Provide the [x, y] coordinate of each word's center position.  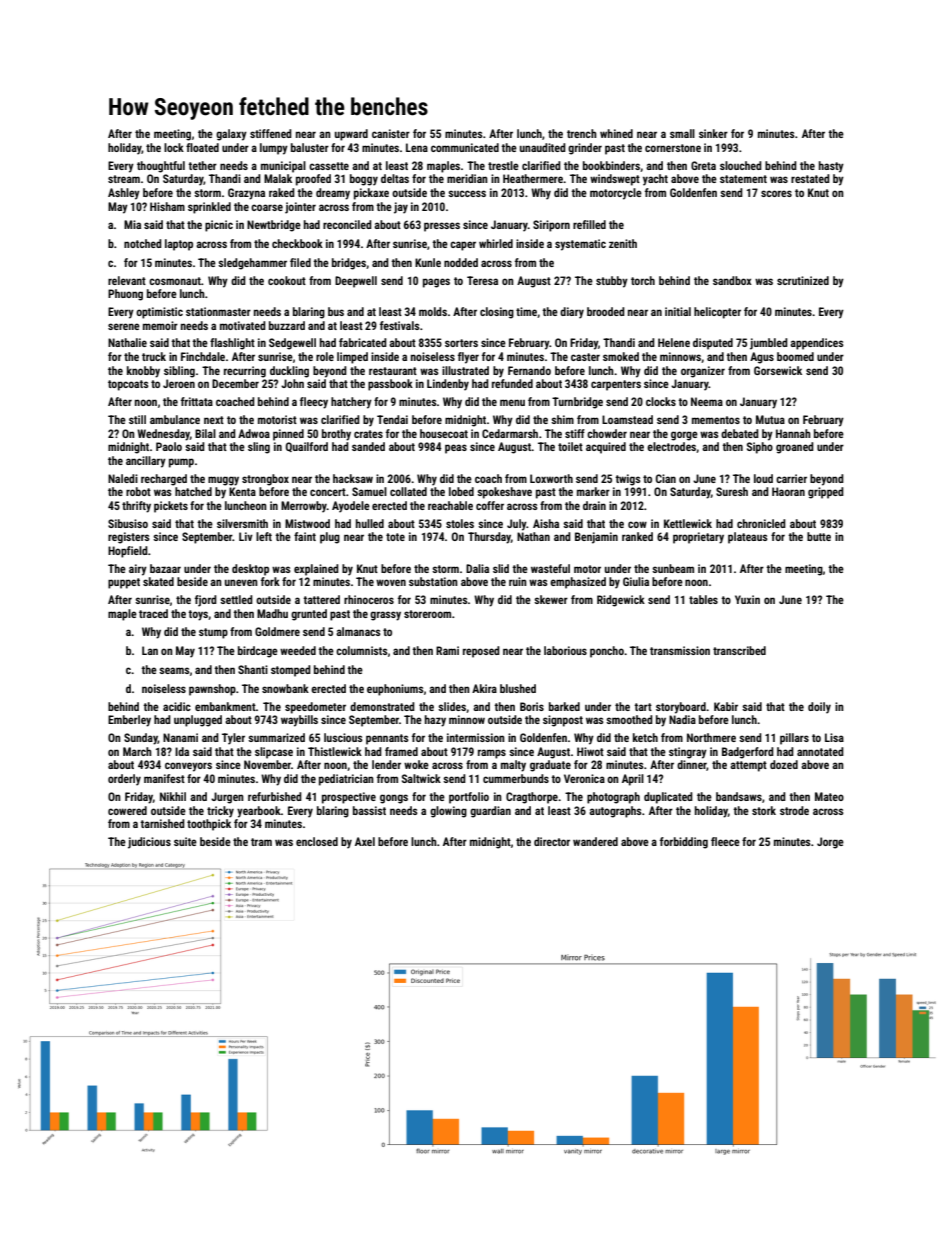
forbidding [684, 843]
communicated [465, 147]
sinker [713, 133]
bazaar [165, 568]
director [552, 841]
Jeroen [179, 383]
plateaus [748, 538]
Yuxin [747, 599]
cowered [127, 810]
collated [408, 491]
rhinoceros [369, 599]
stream [124, 179]
